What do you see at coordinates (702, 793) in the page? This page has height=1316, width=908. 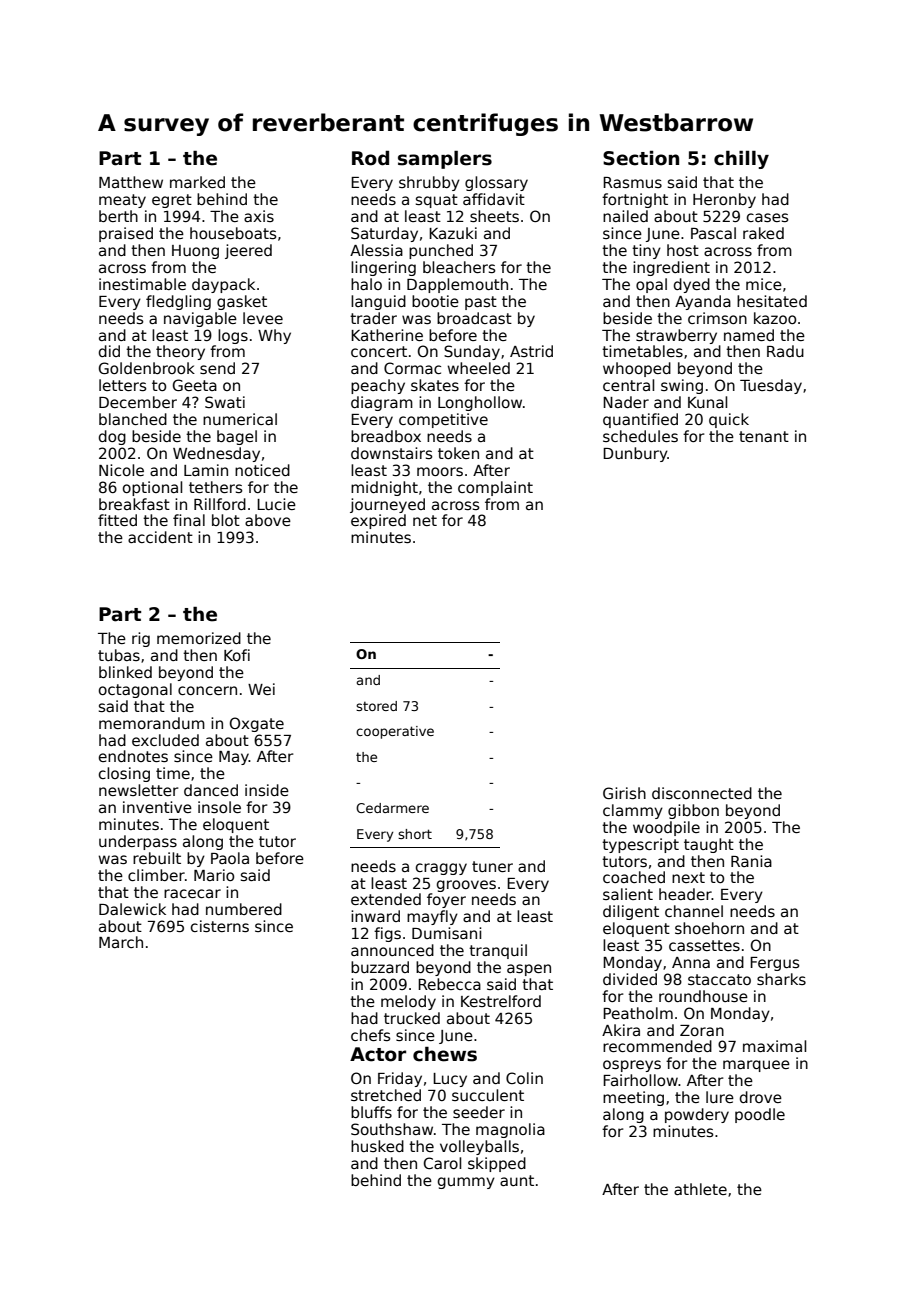 I see `disconnected` at bounding box center [702, 793].
